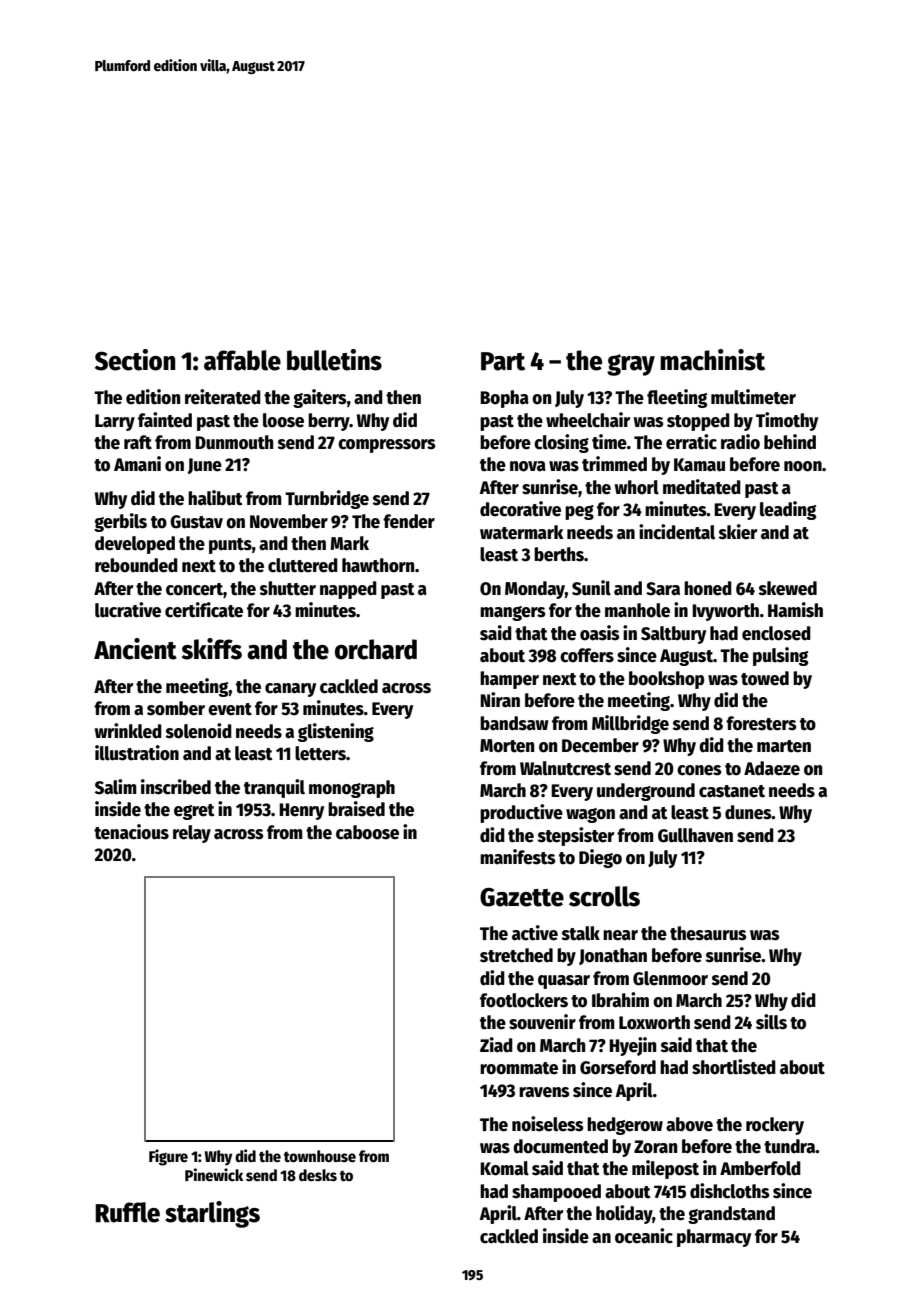 Image resolution: width=924 pixels, height=1308 pixels. Describe the element at coordinates (520, 509) in the screenshot. I see `decorative` at that location.
